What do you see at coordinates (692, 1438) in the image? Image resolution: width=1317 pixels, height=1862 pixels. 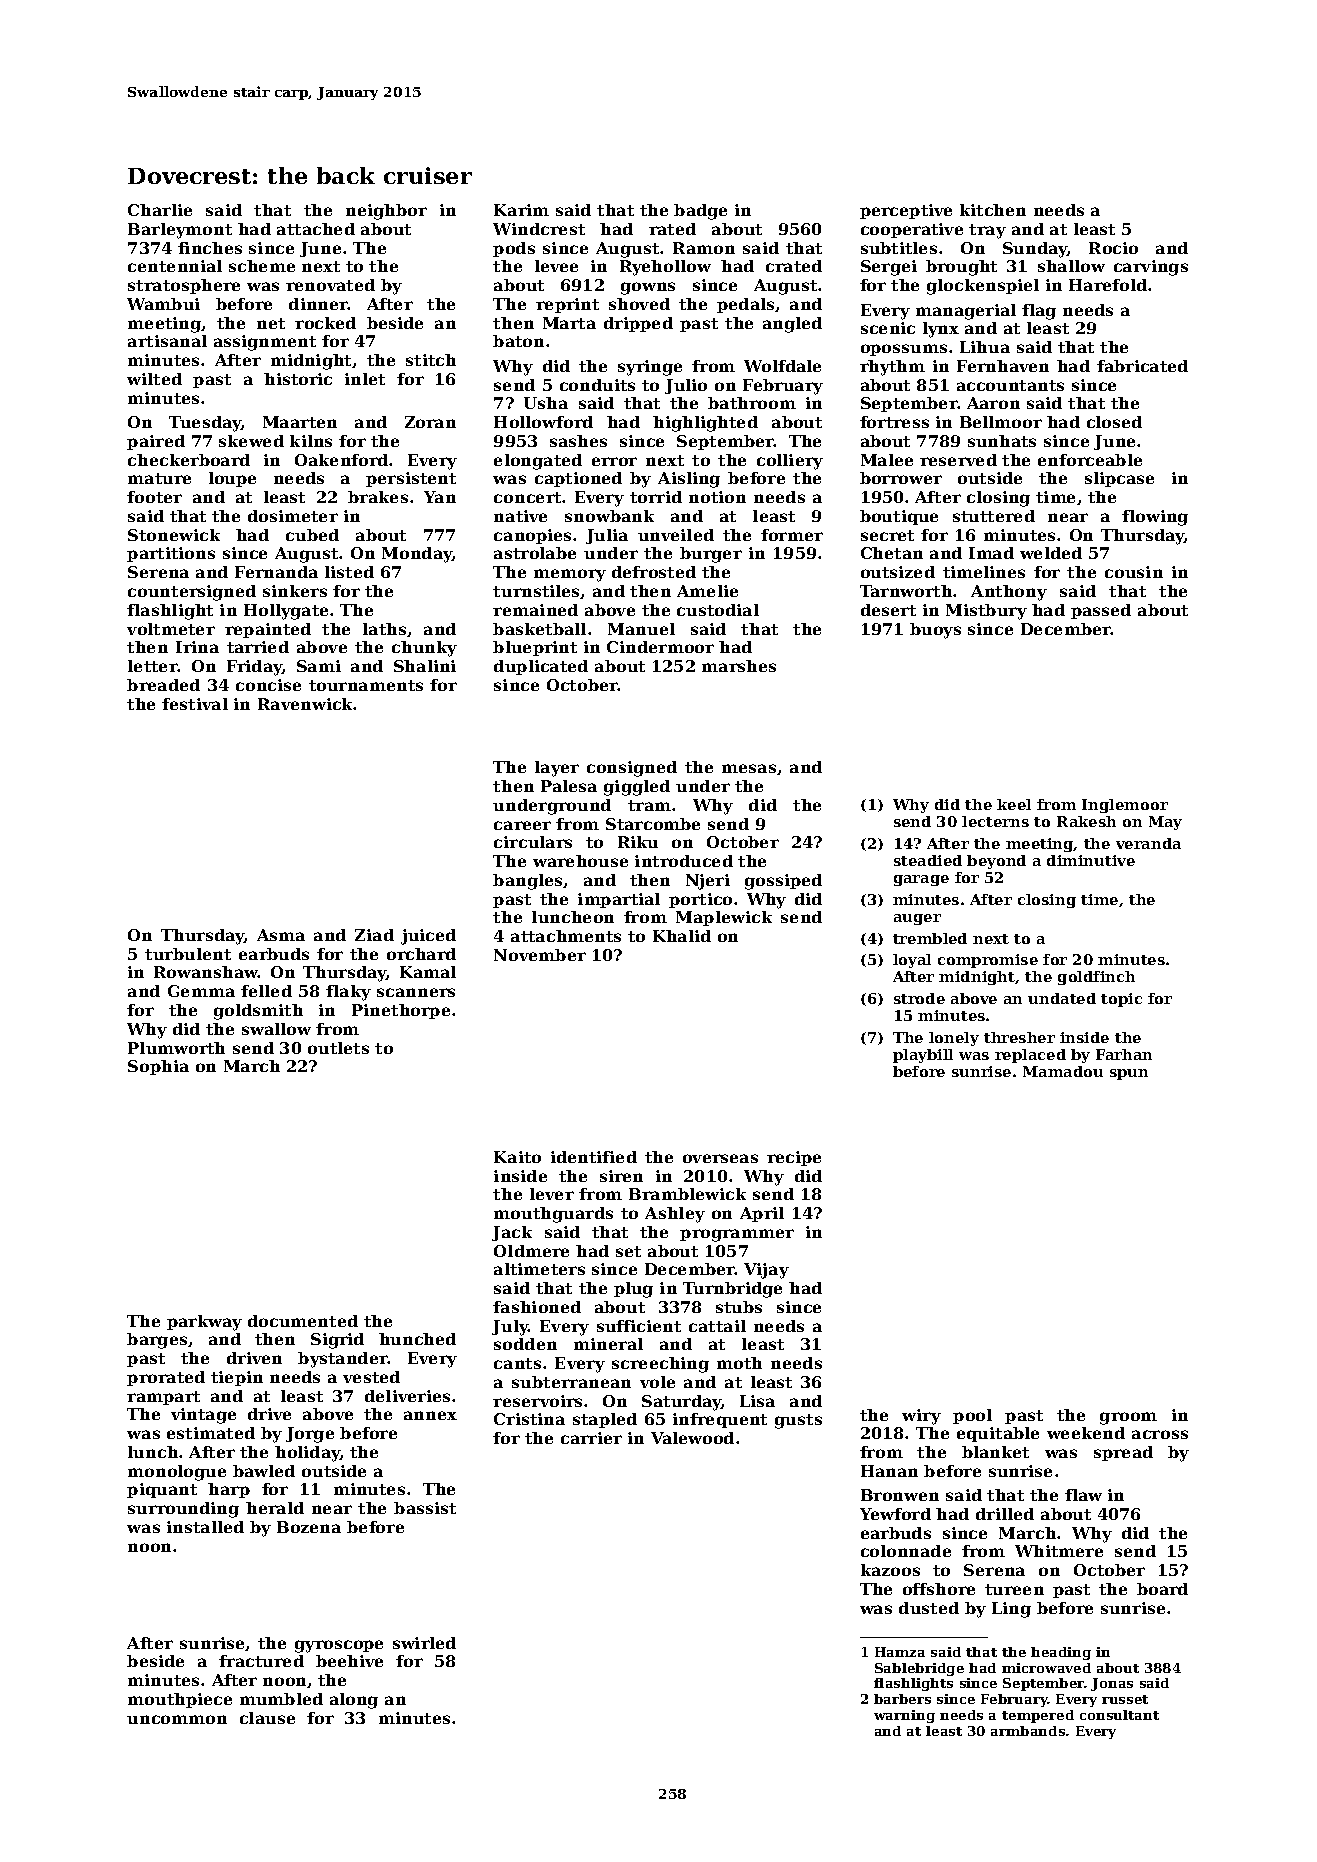 I see `Valewood` at bounding box center [692, 1438].
